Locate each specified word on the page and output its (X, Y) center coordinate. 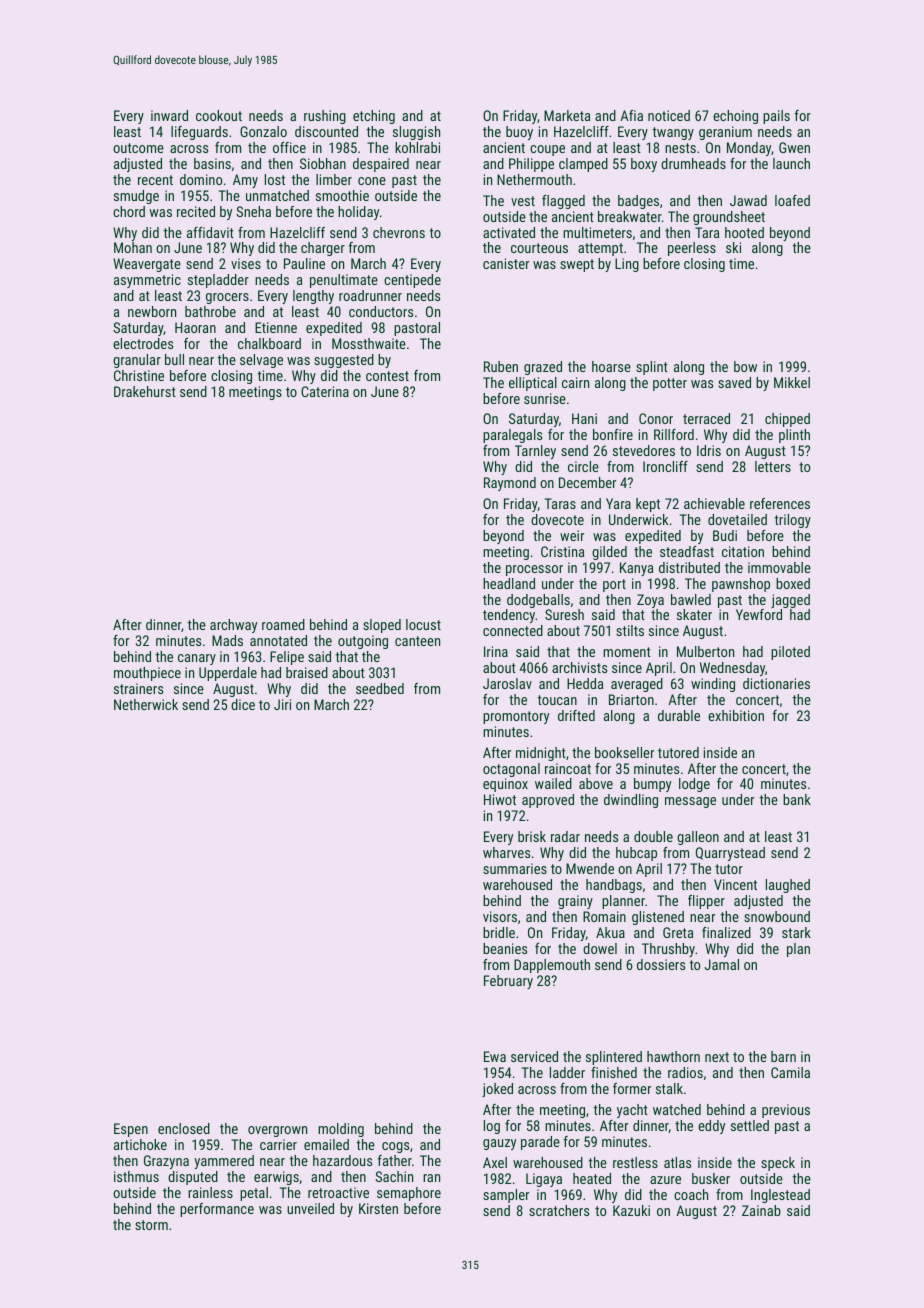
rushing (325, 117)
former (632, 1088)
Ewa (495, 1056)
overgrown (277, 1131)
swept (577, 265)
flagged (563, 202)
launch (791, 163)
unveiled (310, 1208)
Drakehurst (145, 391)
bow (745, 366)
